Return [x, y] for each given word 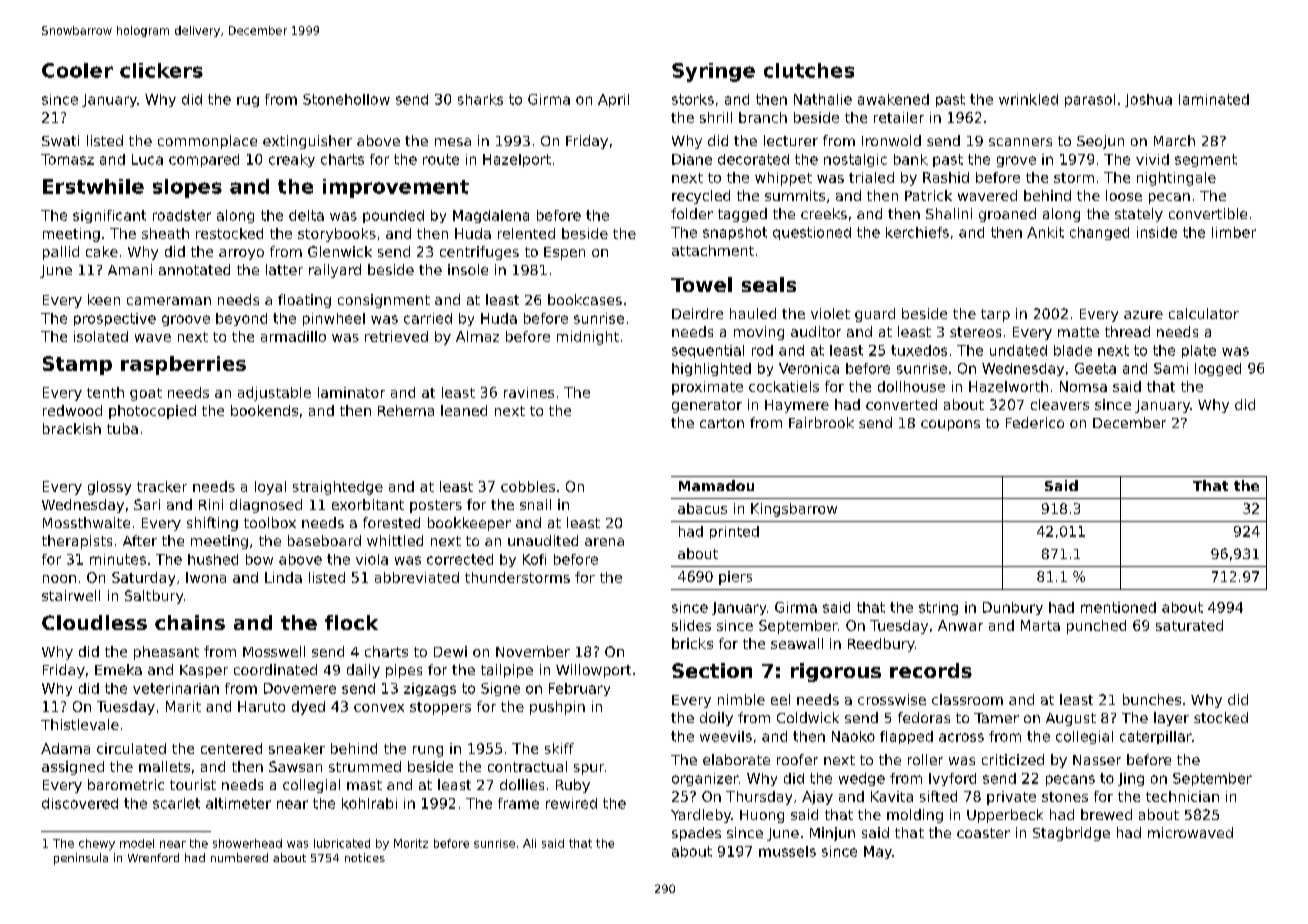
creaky [292, 160]
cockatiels [784, 386]
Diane [692, 159]
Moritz [411, 843]
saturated [1189, 625]
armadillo [293, 336]
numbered [239, 857]
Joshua [1148, 100]
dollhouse [911, 386]
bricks [692, 643]
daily [363, 671]
